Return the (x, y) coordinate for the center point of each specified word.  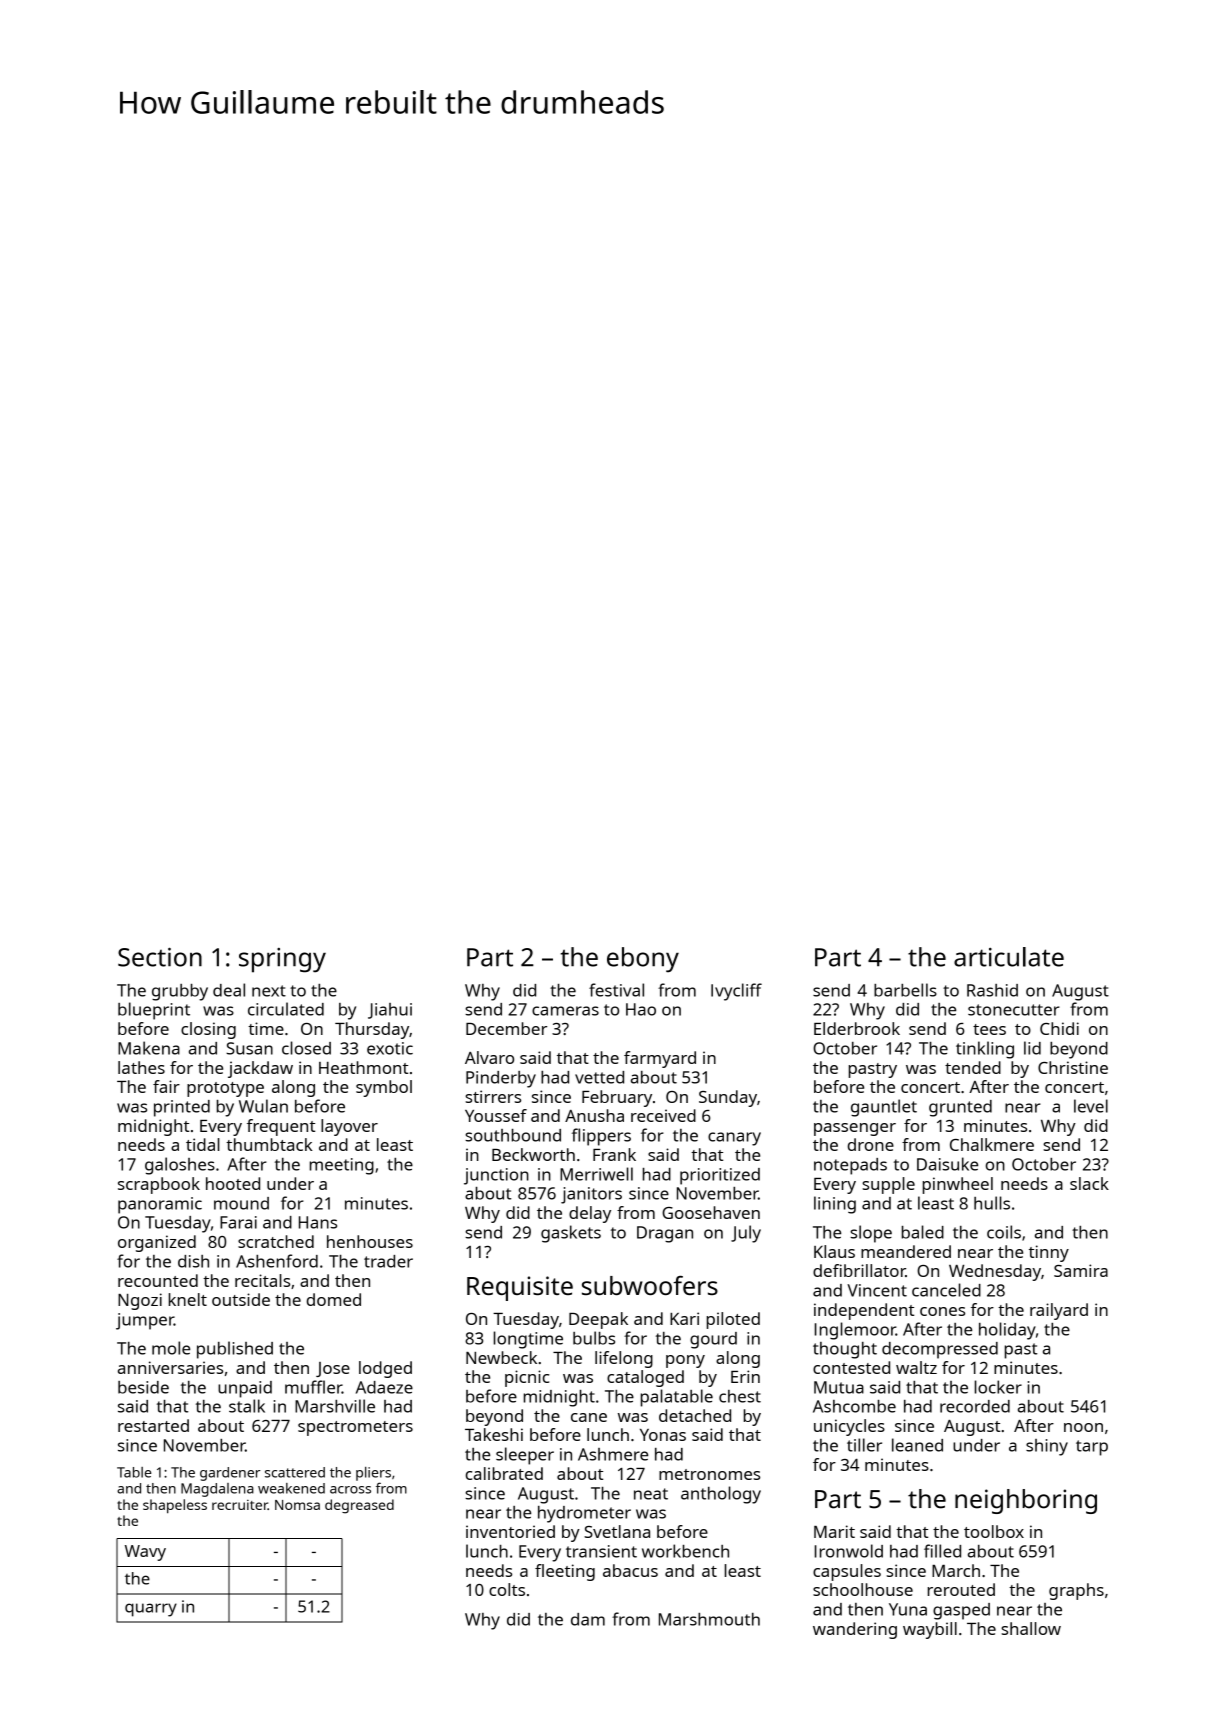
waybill (930, 1630)
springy (282, 960)
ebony (643, 960)
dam (588, 1619)
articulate (1009, 957)
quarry (151, 1610)
